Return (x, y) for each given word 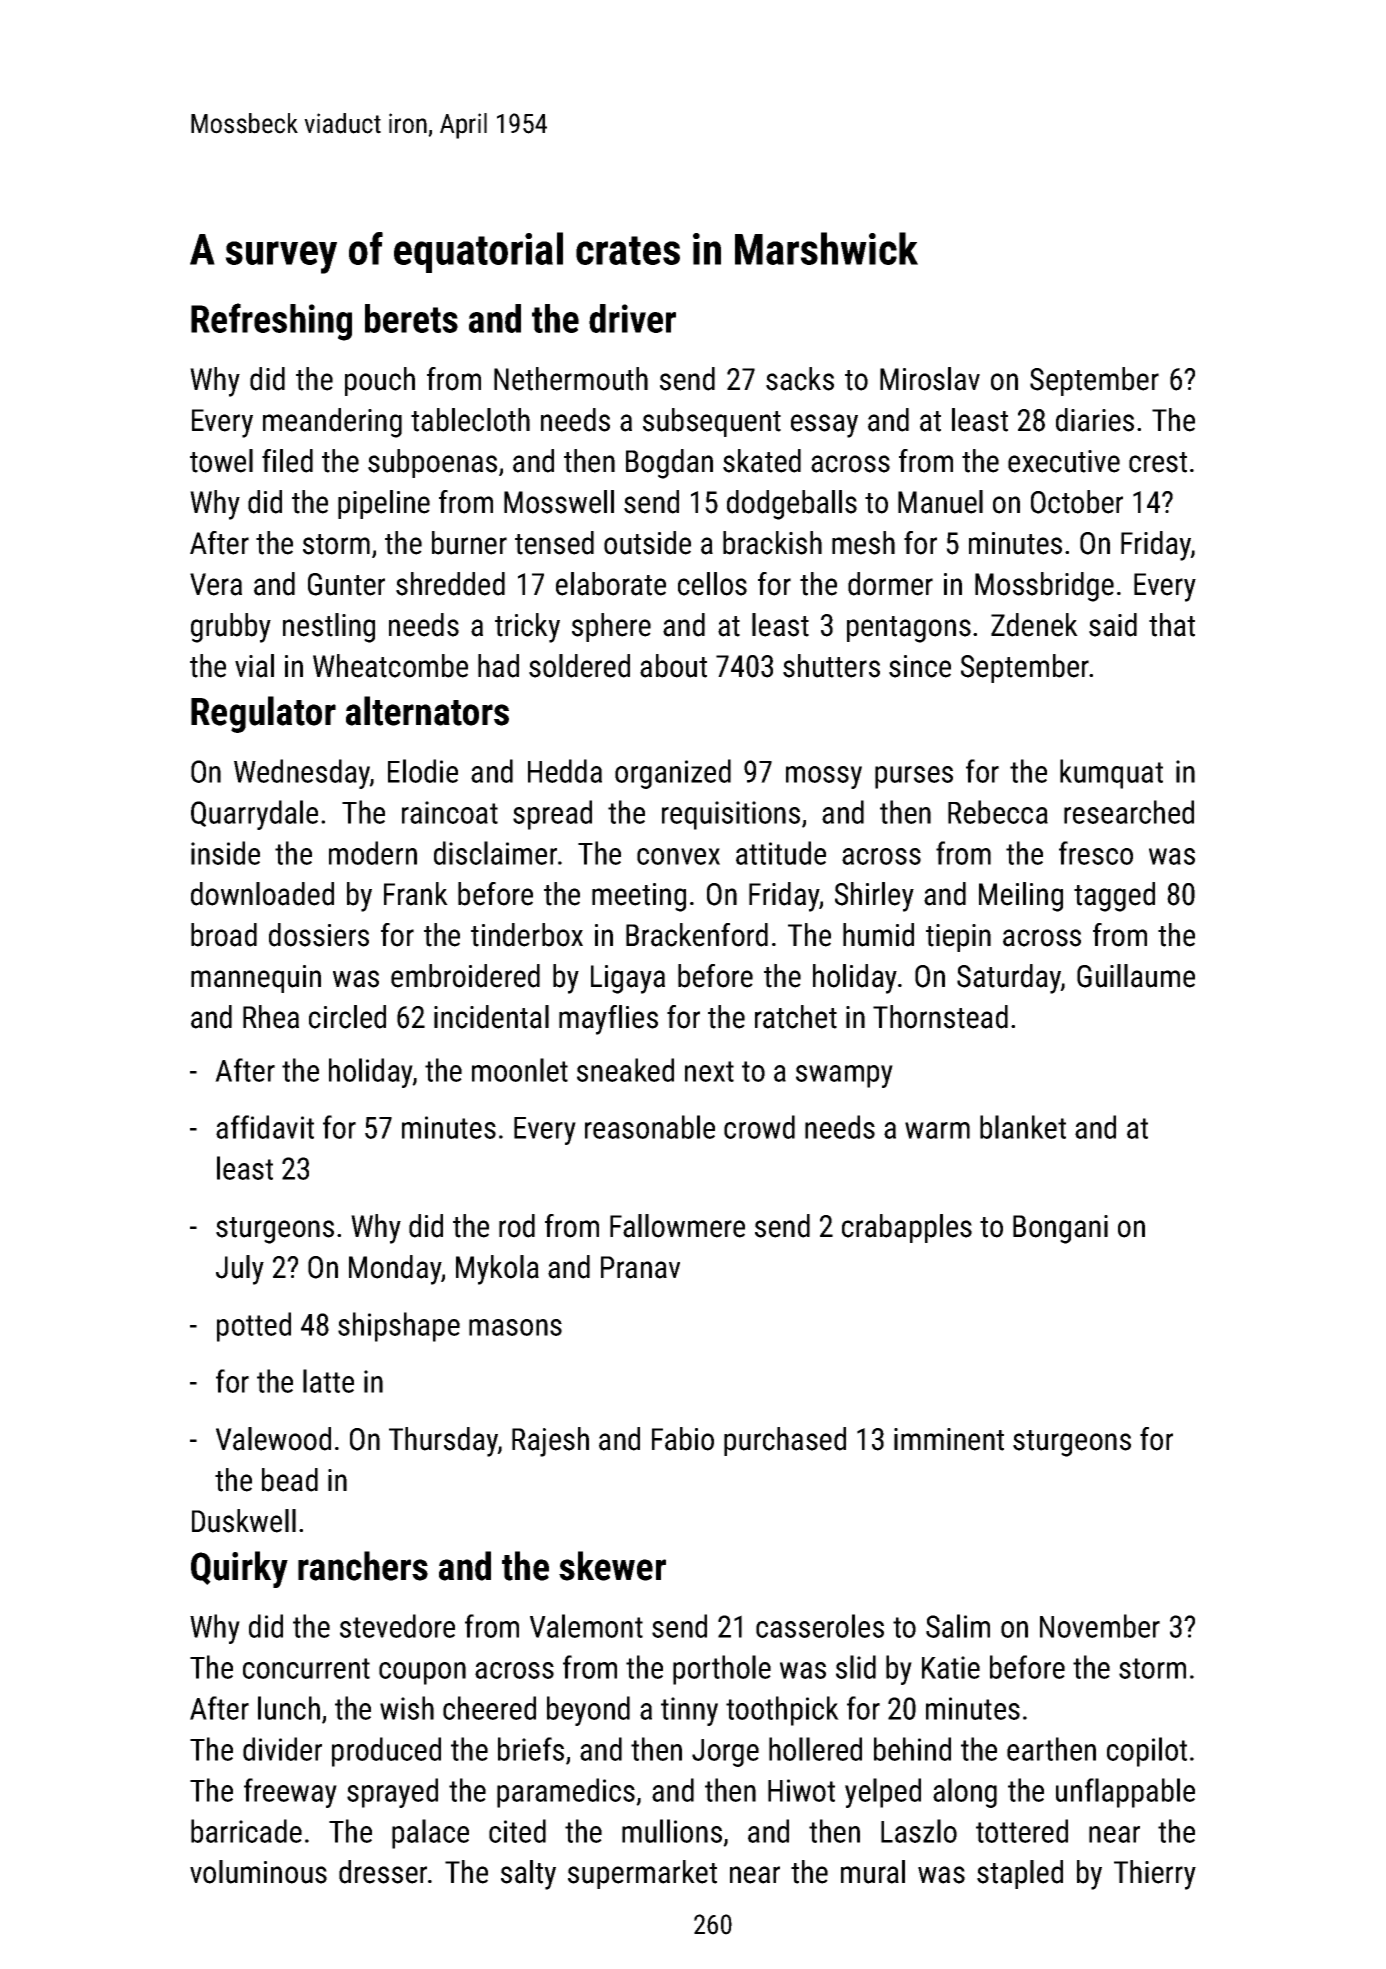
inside (225, 853)
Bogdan (669, 464)
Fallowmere (677, 1226)
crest (1158, 462)
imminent (949, 1439)
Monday (395, 1270)
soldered (579, 666)
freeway (290, 1793)
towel (221, 461)
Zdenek (1034, 625)
